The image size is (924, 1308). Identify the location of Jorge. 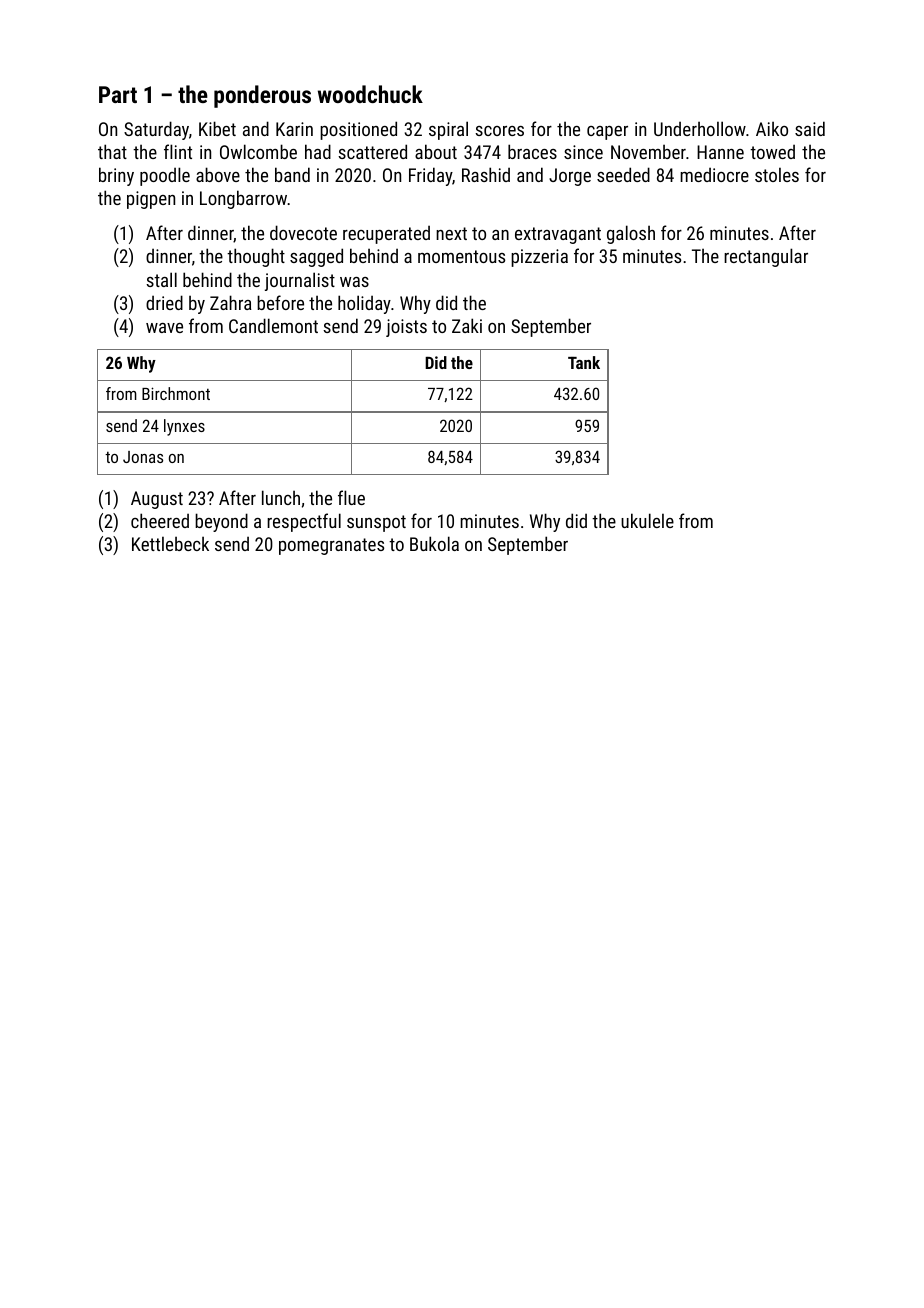
(570, 177).
